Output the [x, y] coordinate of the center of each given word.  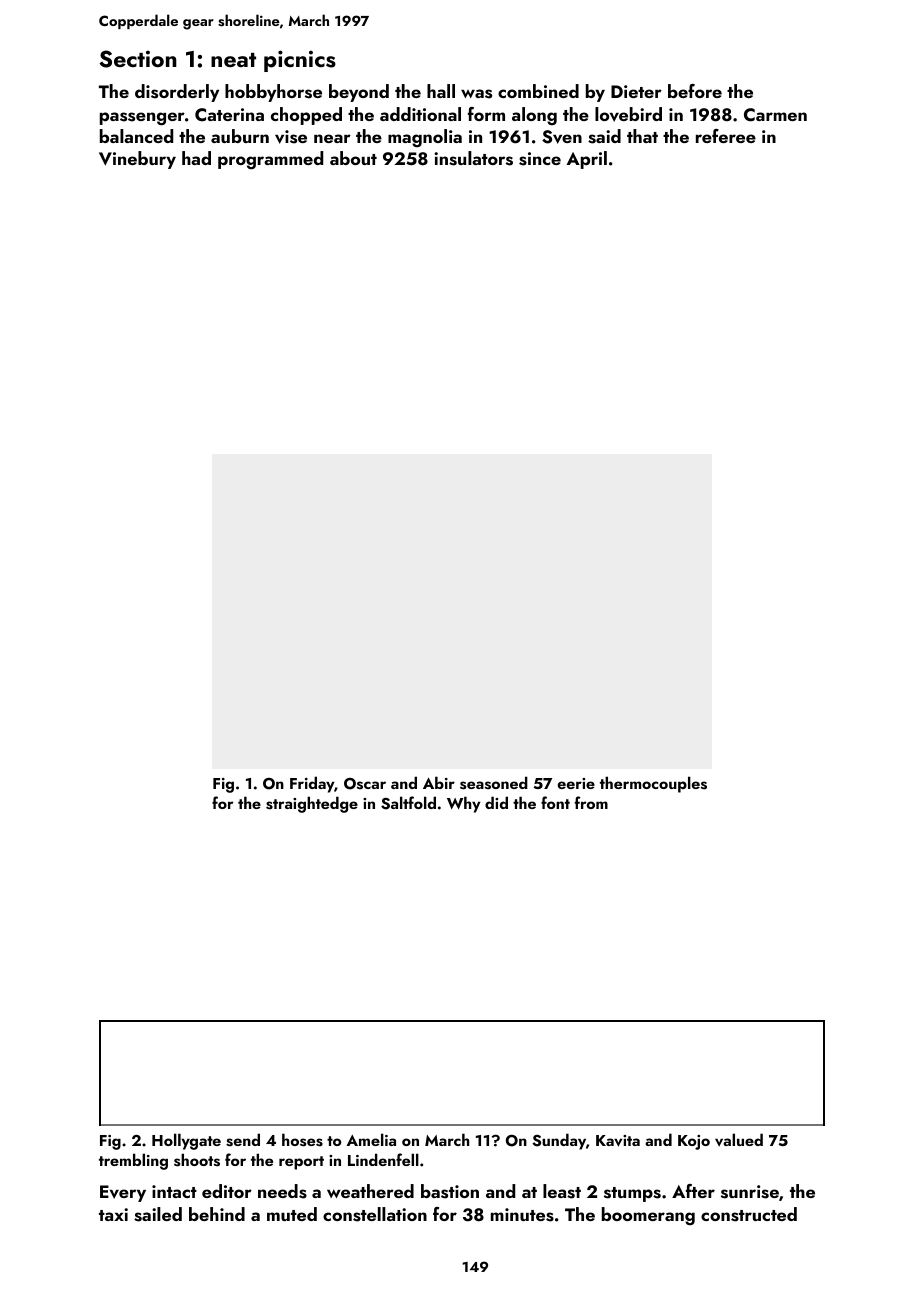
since [540, 159]
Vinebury [137, 160]
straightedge [312, 804]
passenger [142, 119]
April [586, 160]
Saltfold [408, 803]
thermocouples [653, 784]
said [604, 136]
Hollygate [186, 1141]
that [642, 136]
